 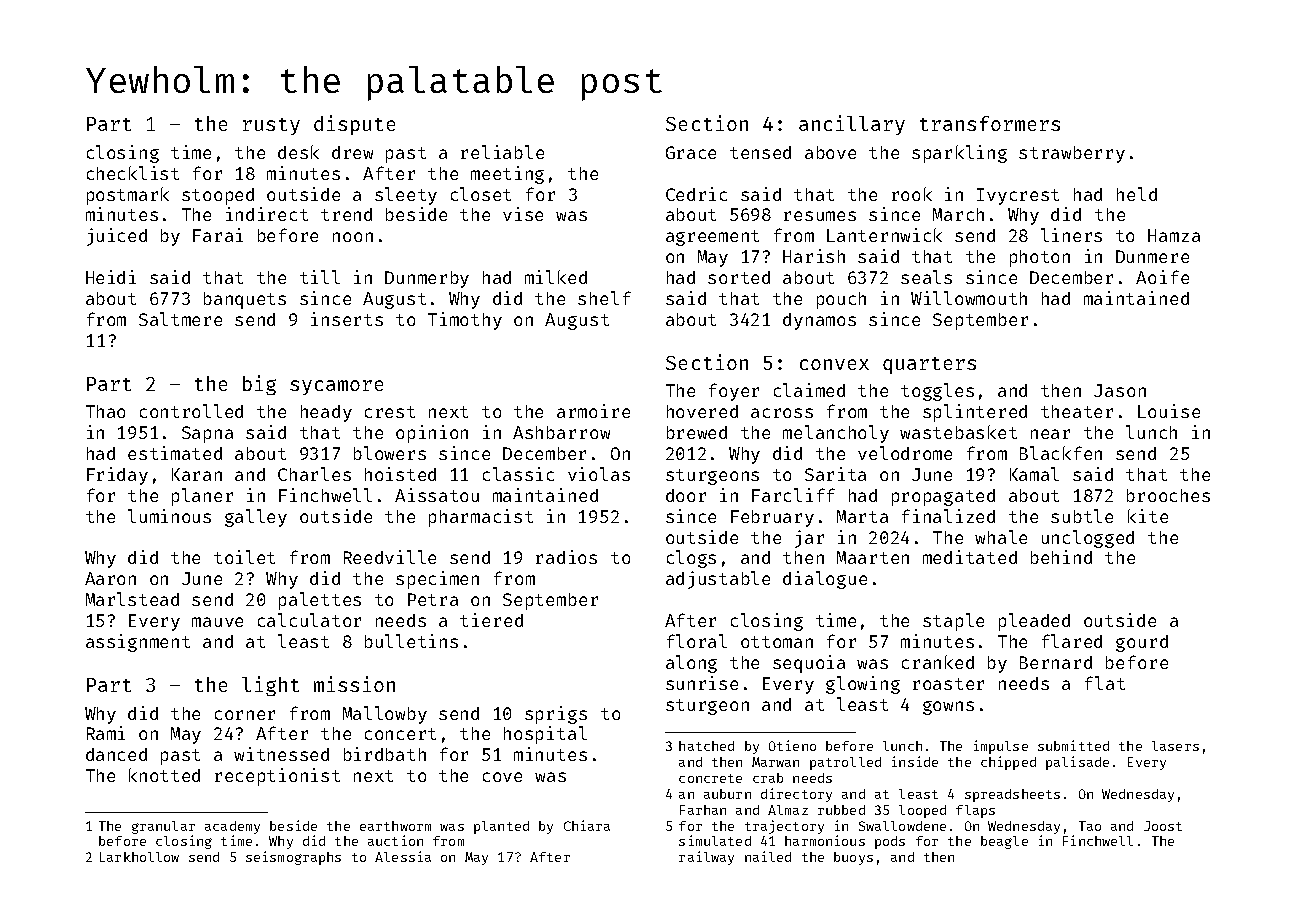 What do you see at coordinates (593, 411) in the screenshot?
I see `armoire` at bounding box center [593, 411].
